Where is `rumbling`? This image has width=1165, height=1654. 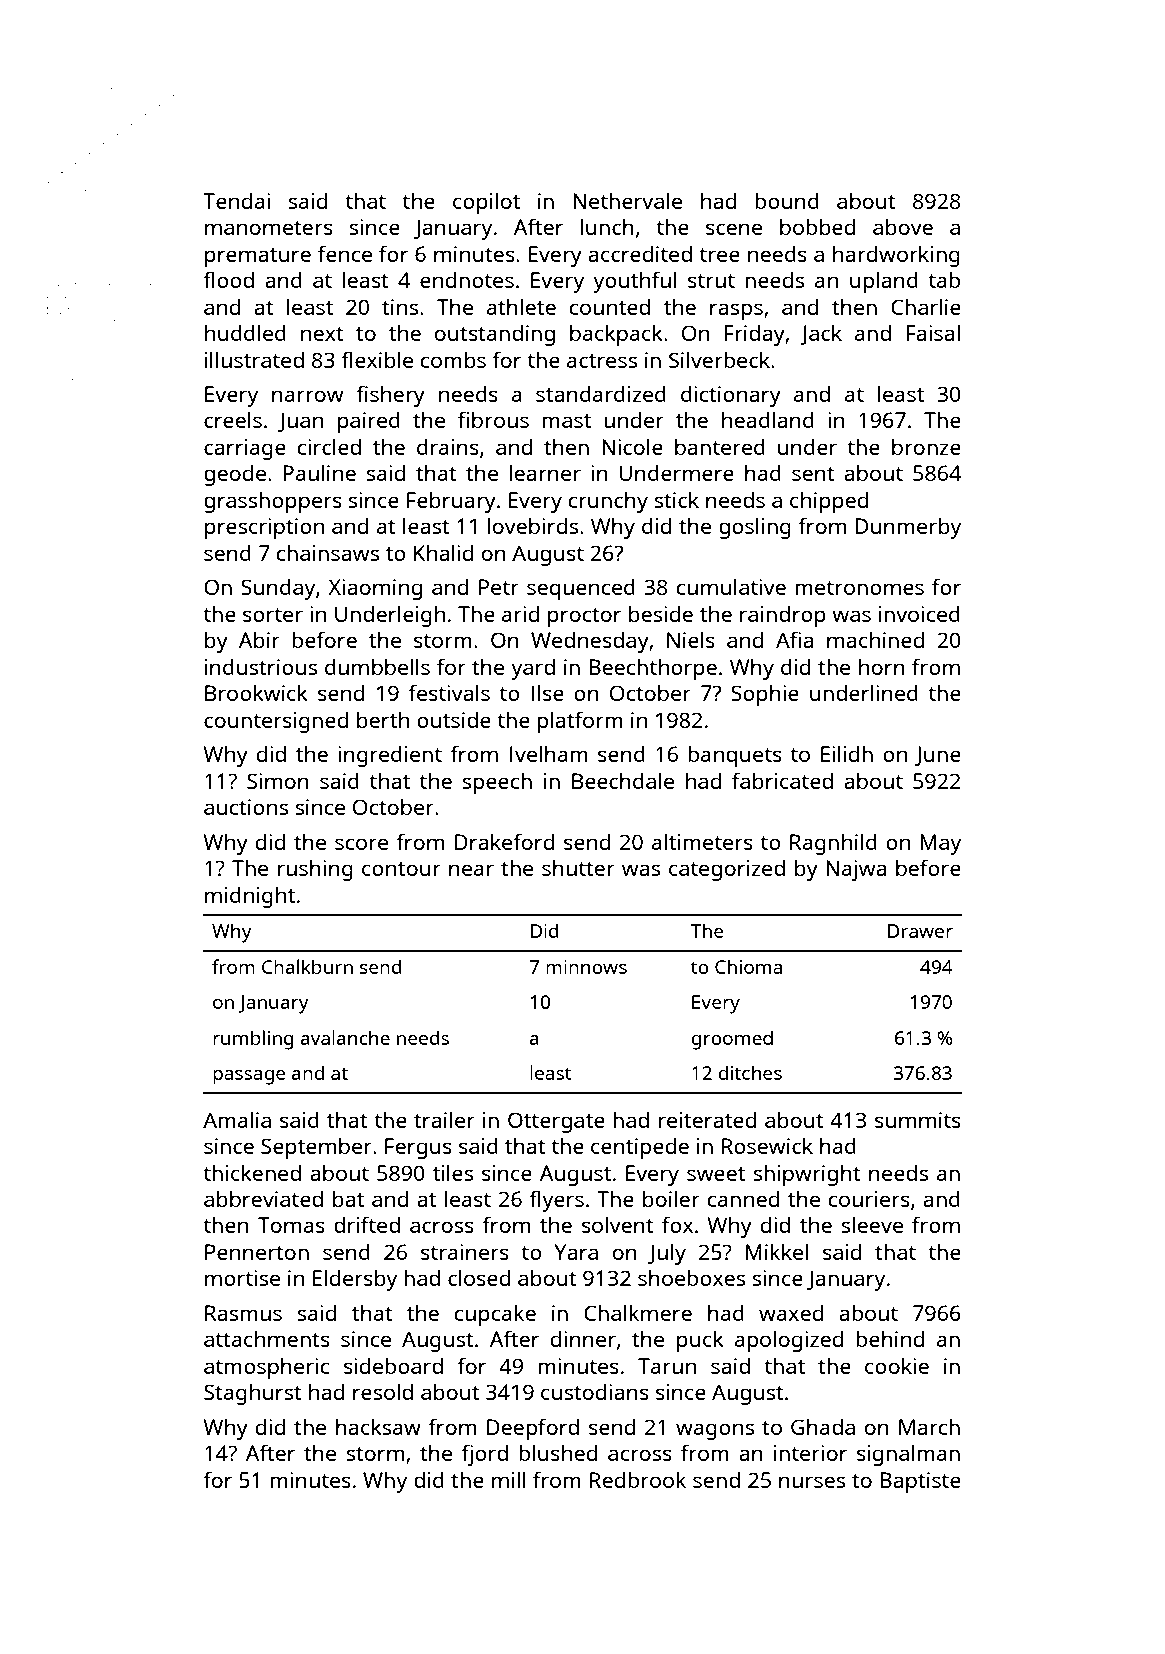
rumbling is located at coordinates (253, 1040).
